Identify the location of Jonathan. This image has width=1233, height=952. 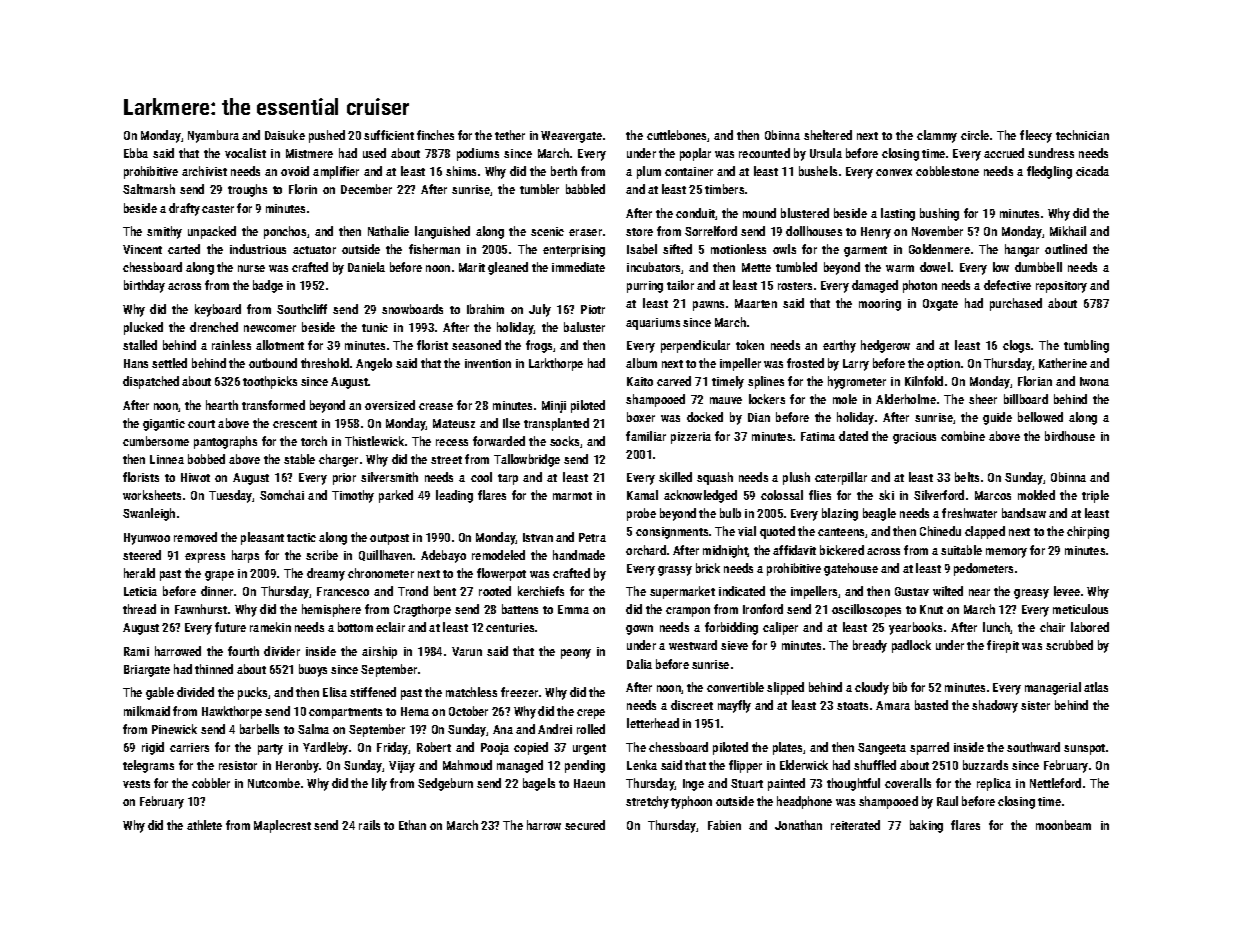
(798, 825).
